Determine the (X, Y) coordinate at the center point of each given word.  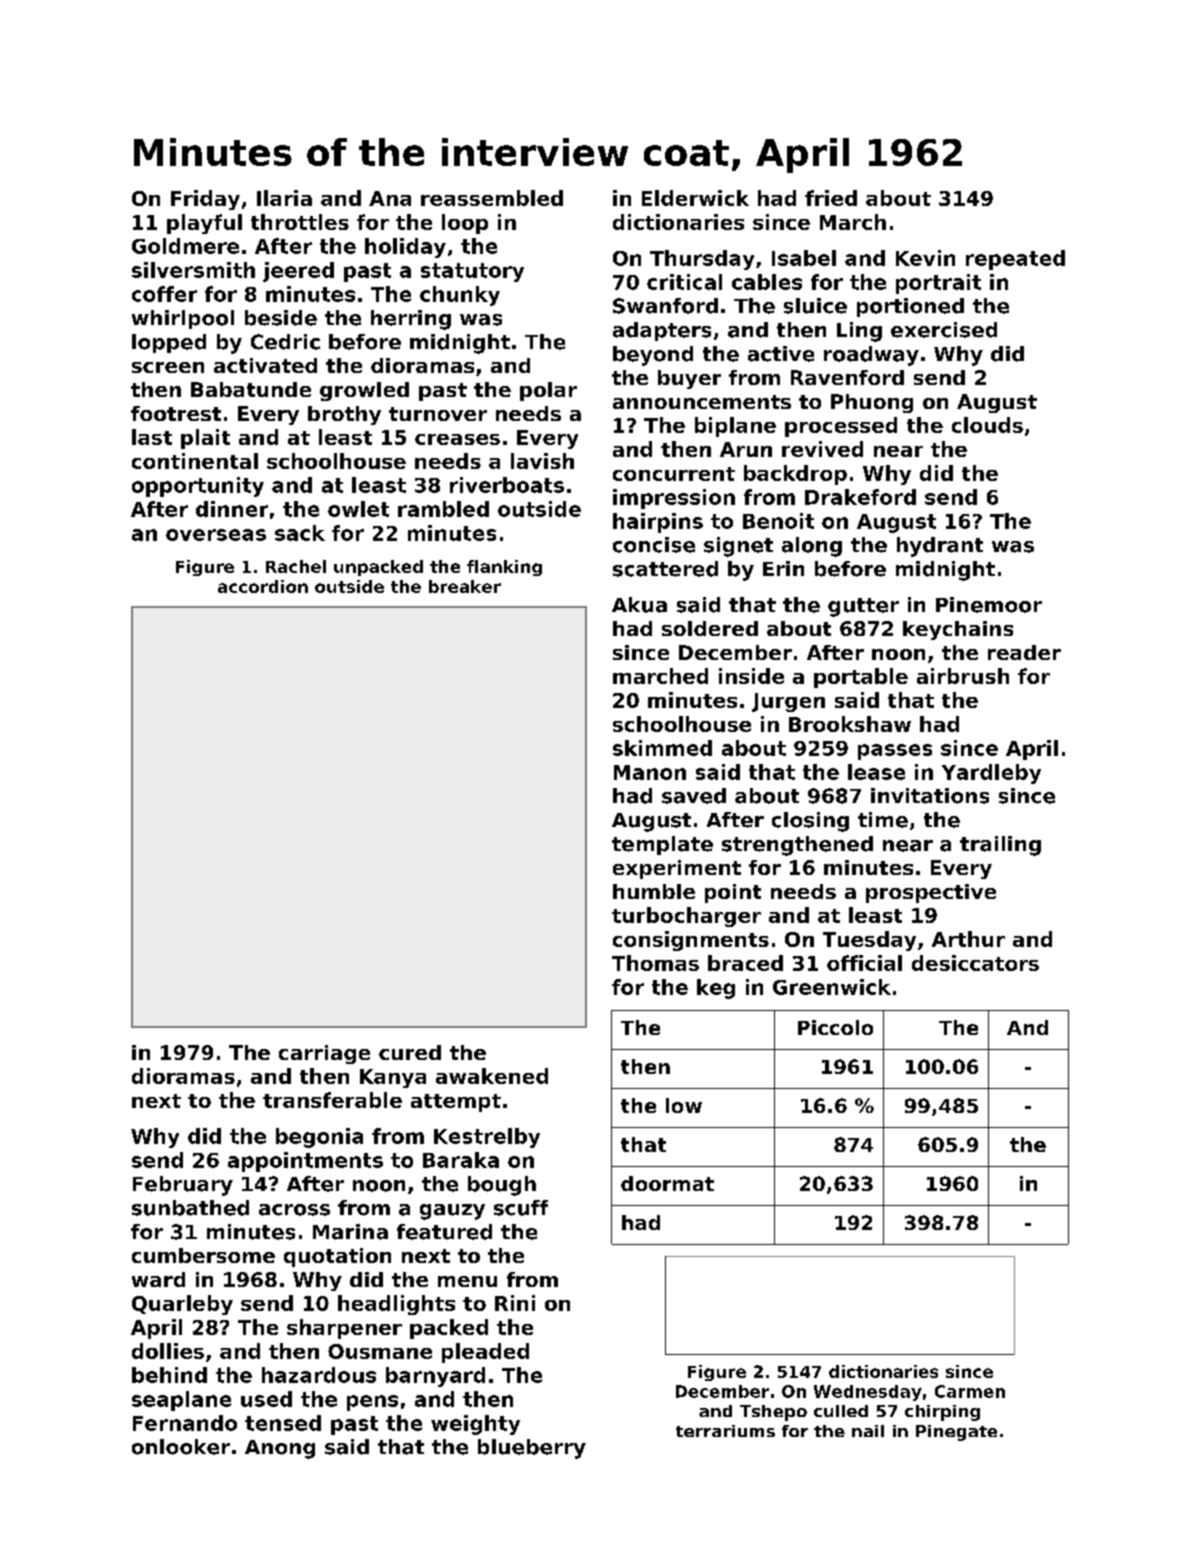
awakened (492, 1076)
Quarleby (182, 1305)
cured (410, 1052)
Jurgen (788, 702)
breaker (465, 586)
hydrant (940, 547)
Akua (639, 605)
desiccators (975, 963)
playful (204, 224)
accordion (263, 586)
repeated (1015, 260)
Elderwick (695, 198)
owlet (358, 509)
